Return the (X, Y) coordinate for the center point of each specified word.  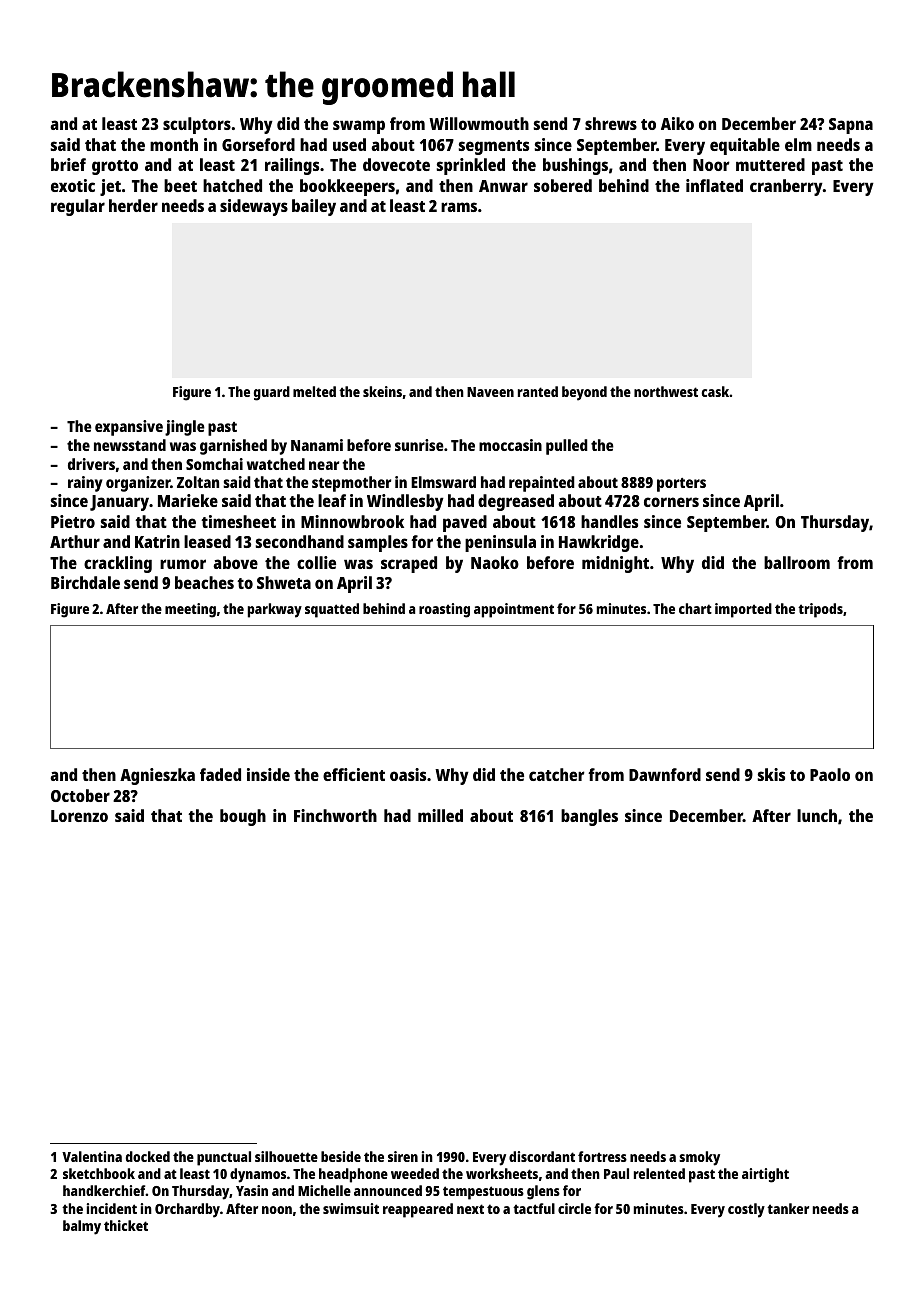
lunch (817, 815)
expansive (129, 428)
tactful (534, 1208)
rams (459, 207)
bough (243, 817)
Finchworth (335, 815)
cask (716, 391)
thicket (126, 1225)
